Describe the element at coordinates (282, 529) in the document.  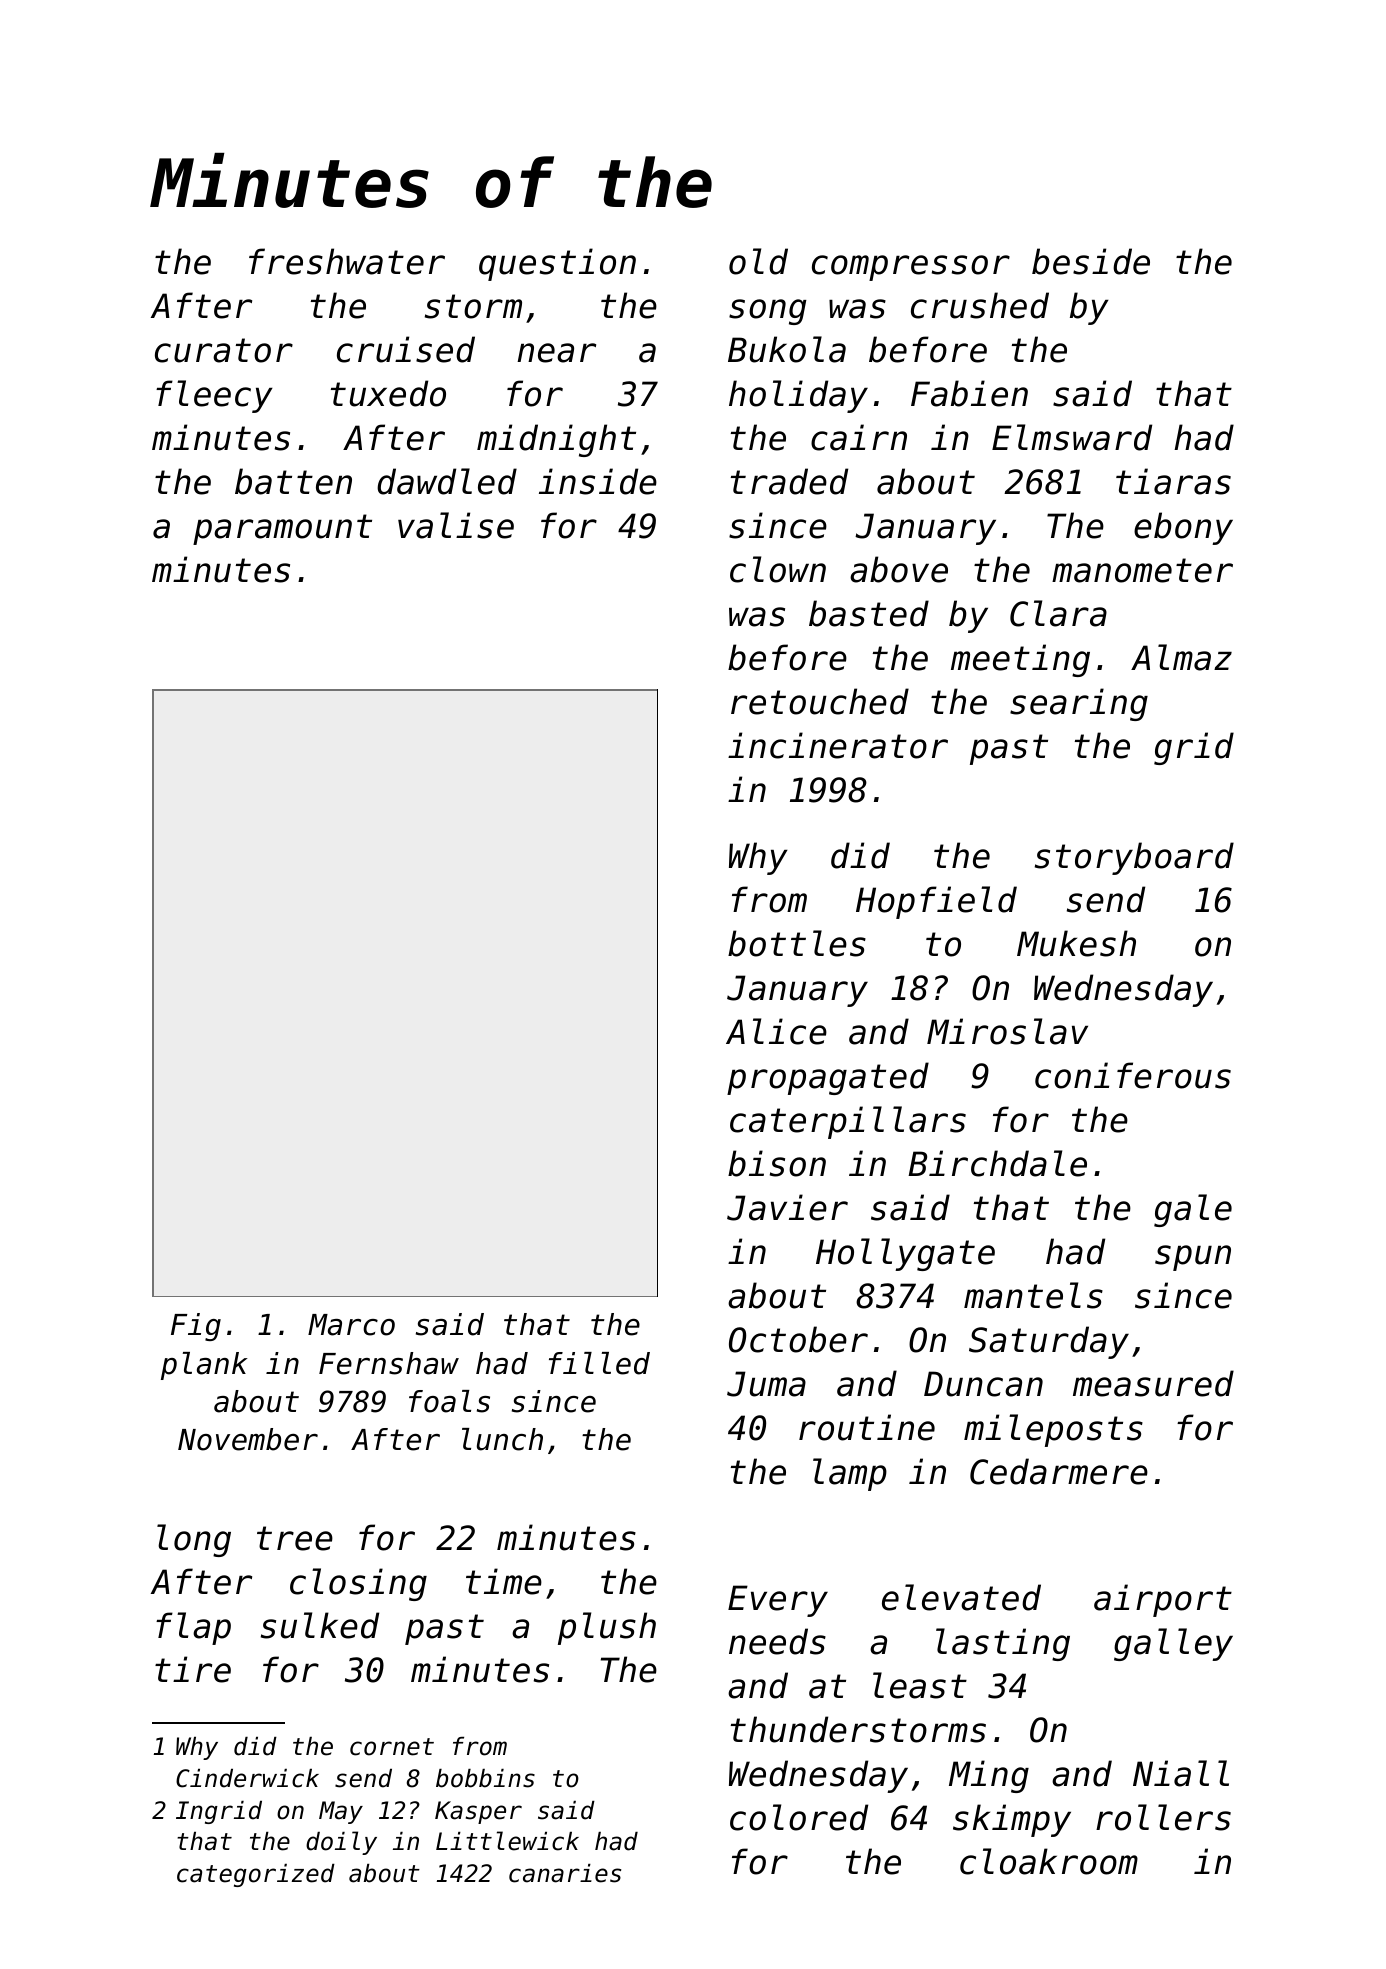
I see `paramount` at that location.
